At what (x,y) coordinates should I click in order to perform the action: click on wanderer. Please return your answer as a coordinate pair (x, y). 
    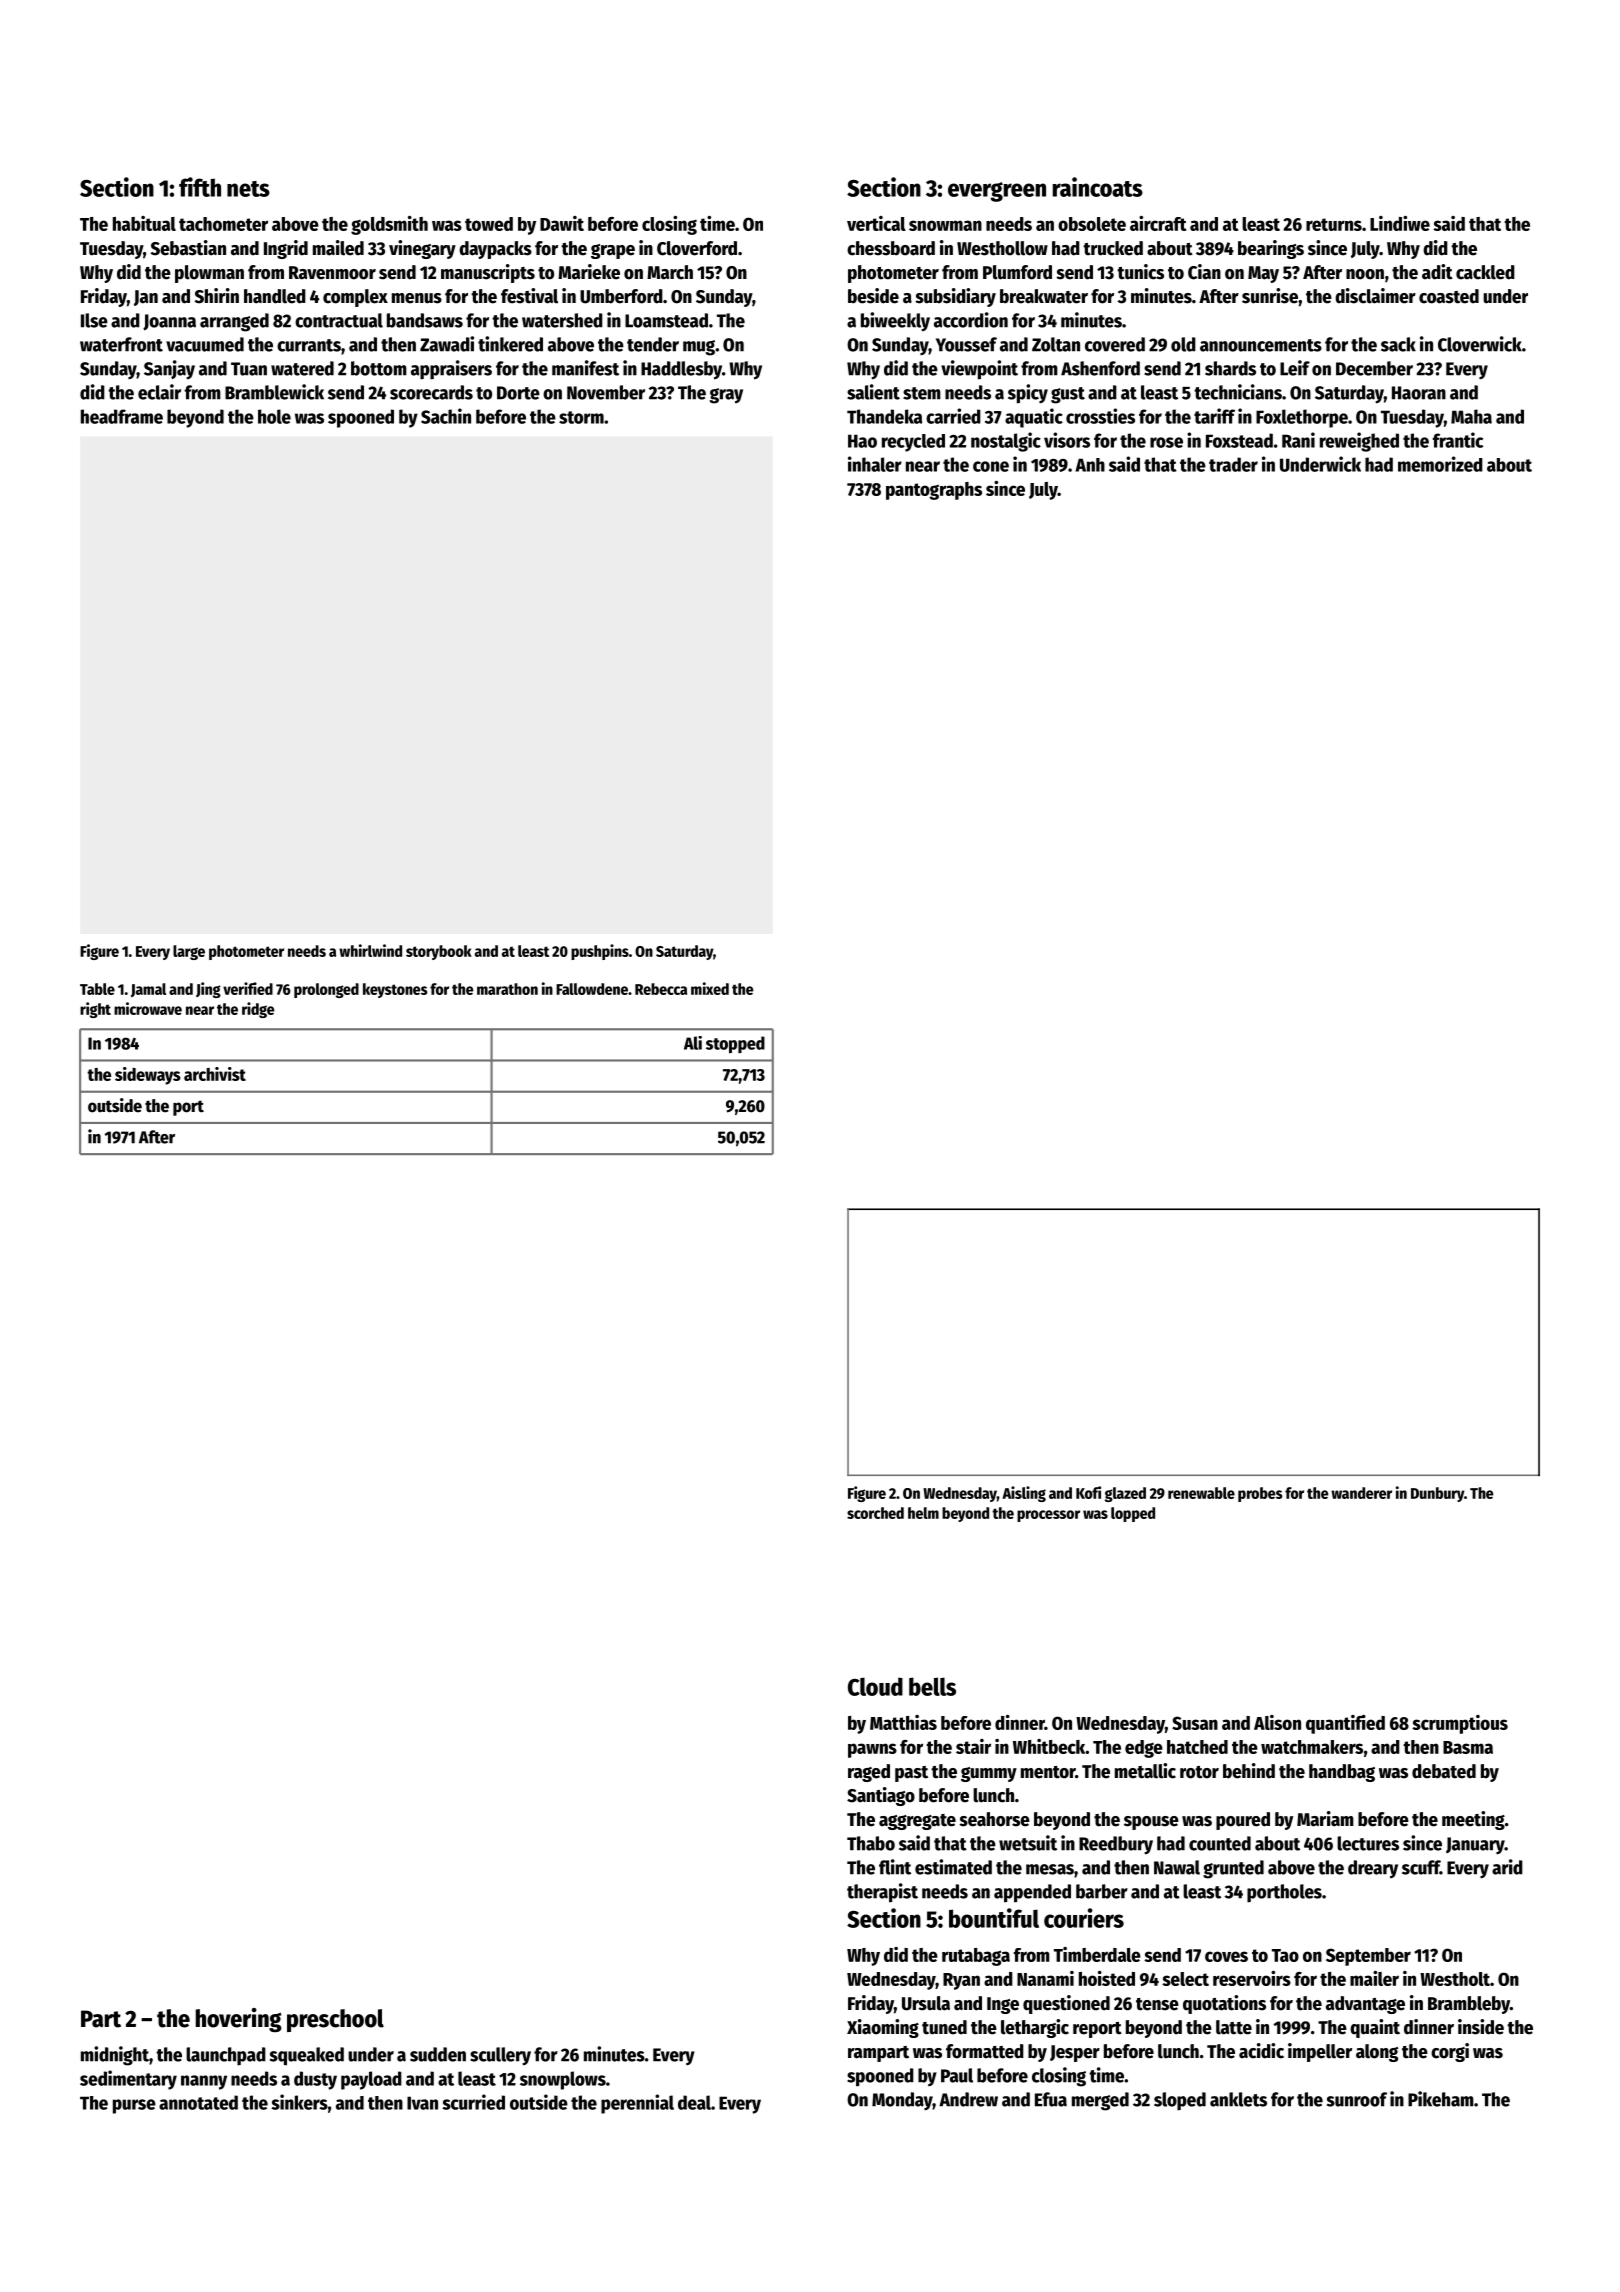
    Looking at the image, I should click on (1361, 1493).
